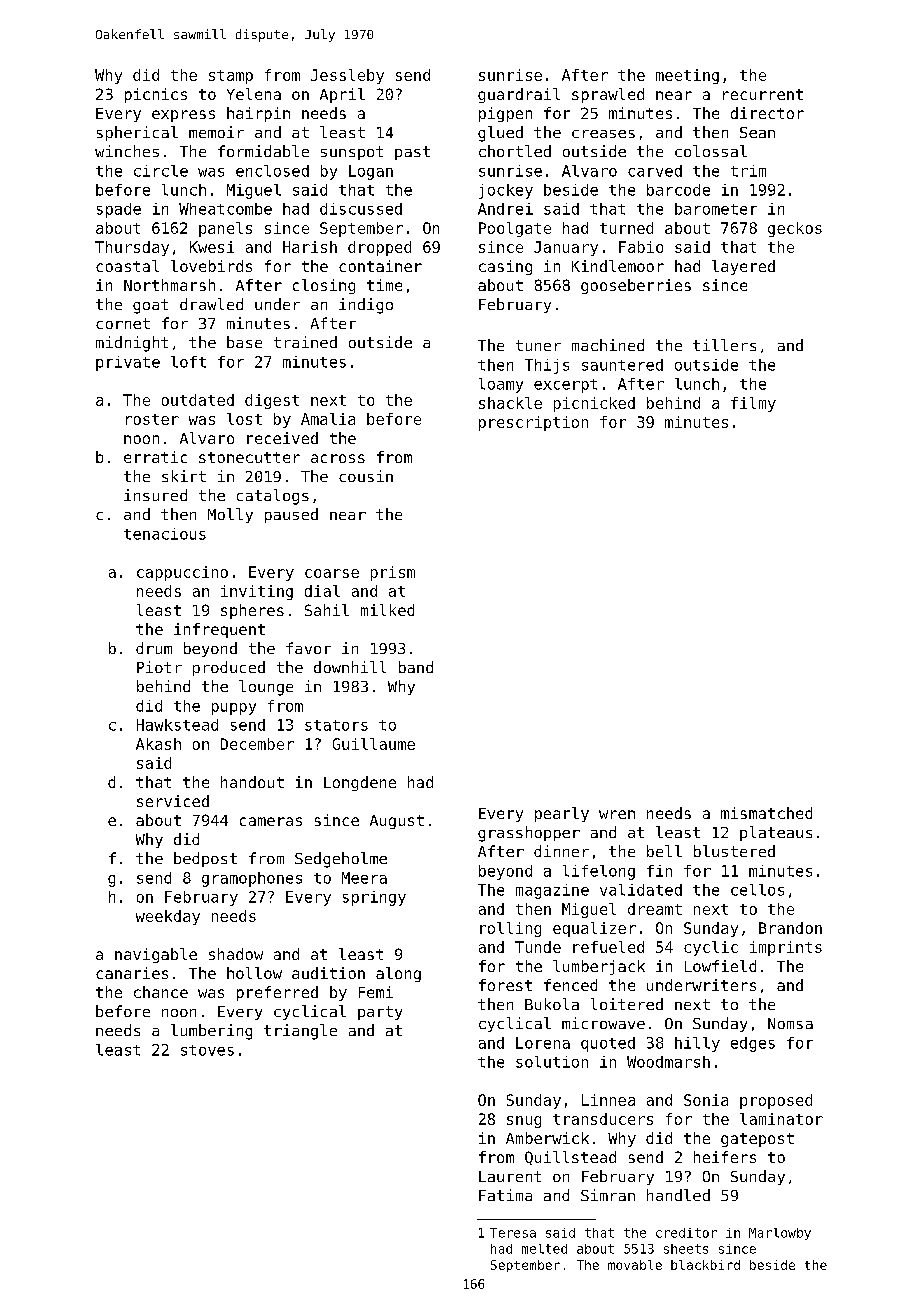  Describe the element at coordinates (347, 76) in the screenshot. I see `Jessleby` at that location.
